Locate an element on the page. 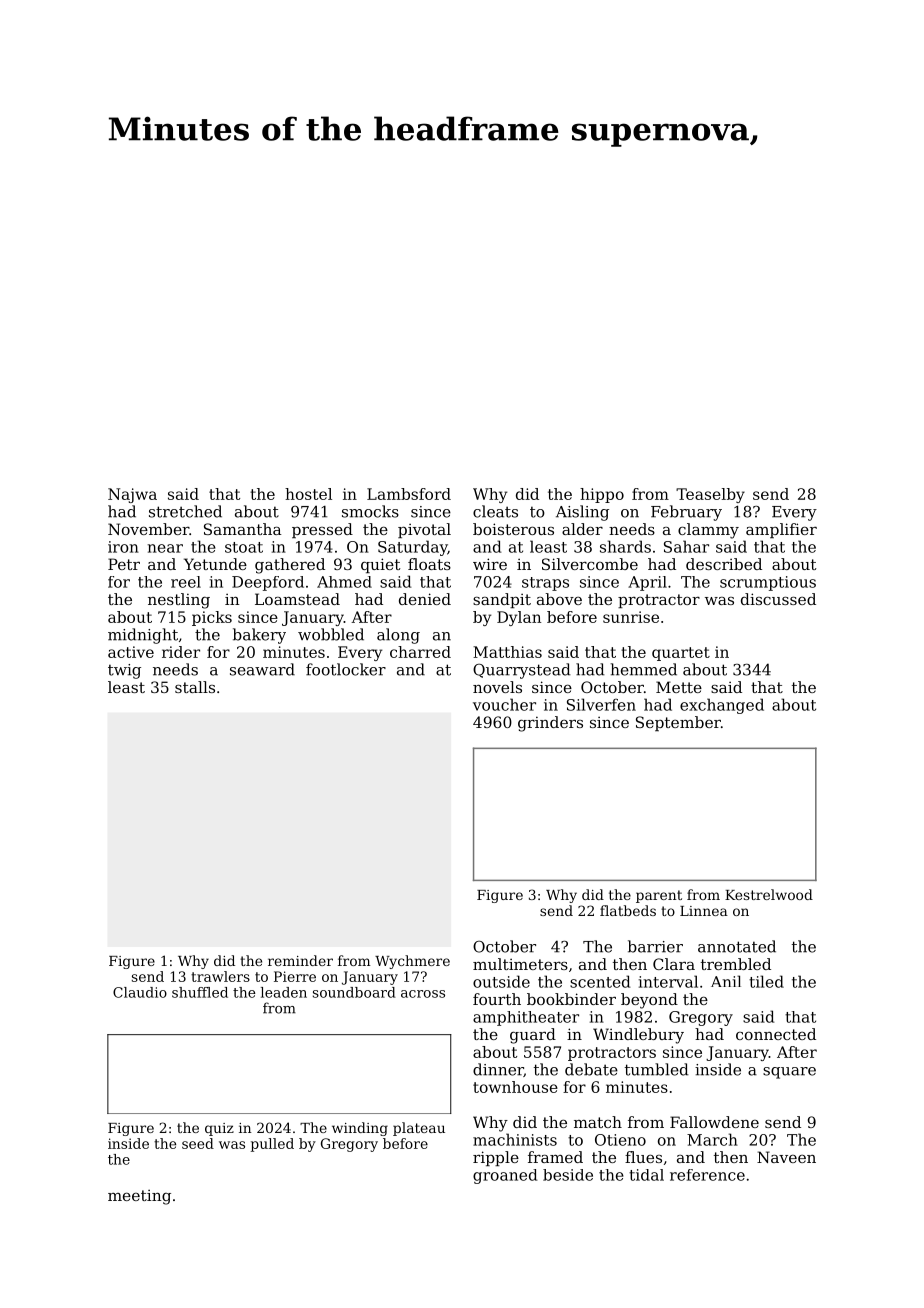 This image has width=924, height=1308. hostel is located at coordinates (308, 494).
